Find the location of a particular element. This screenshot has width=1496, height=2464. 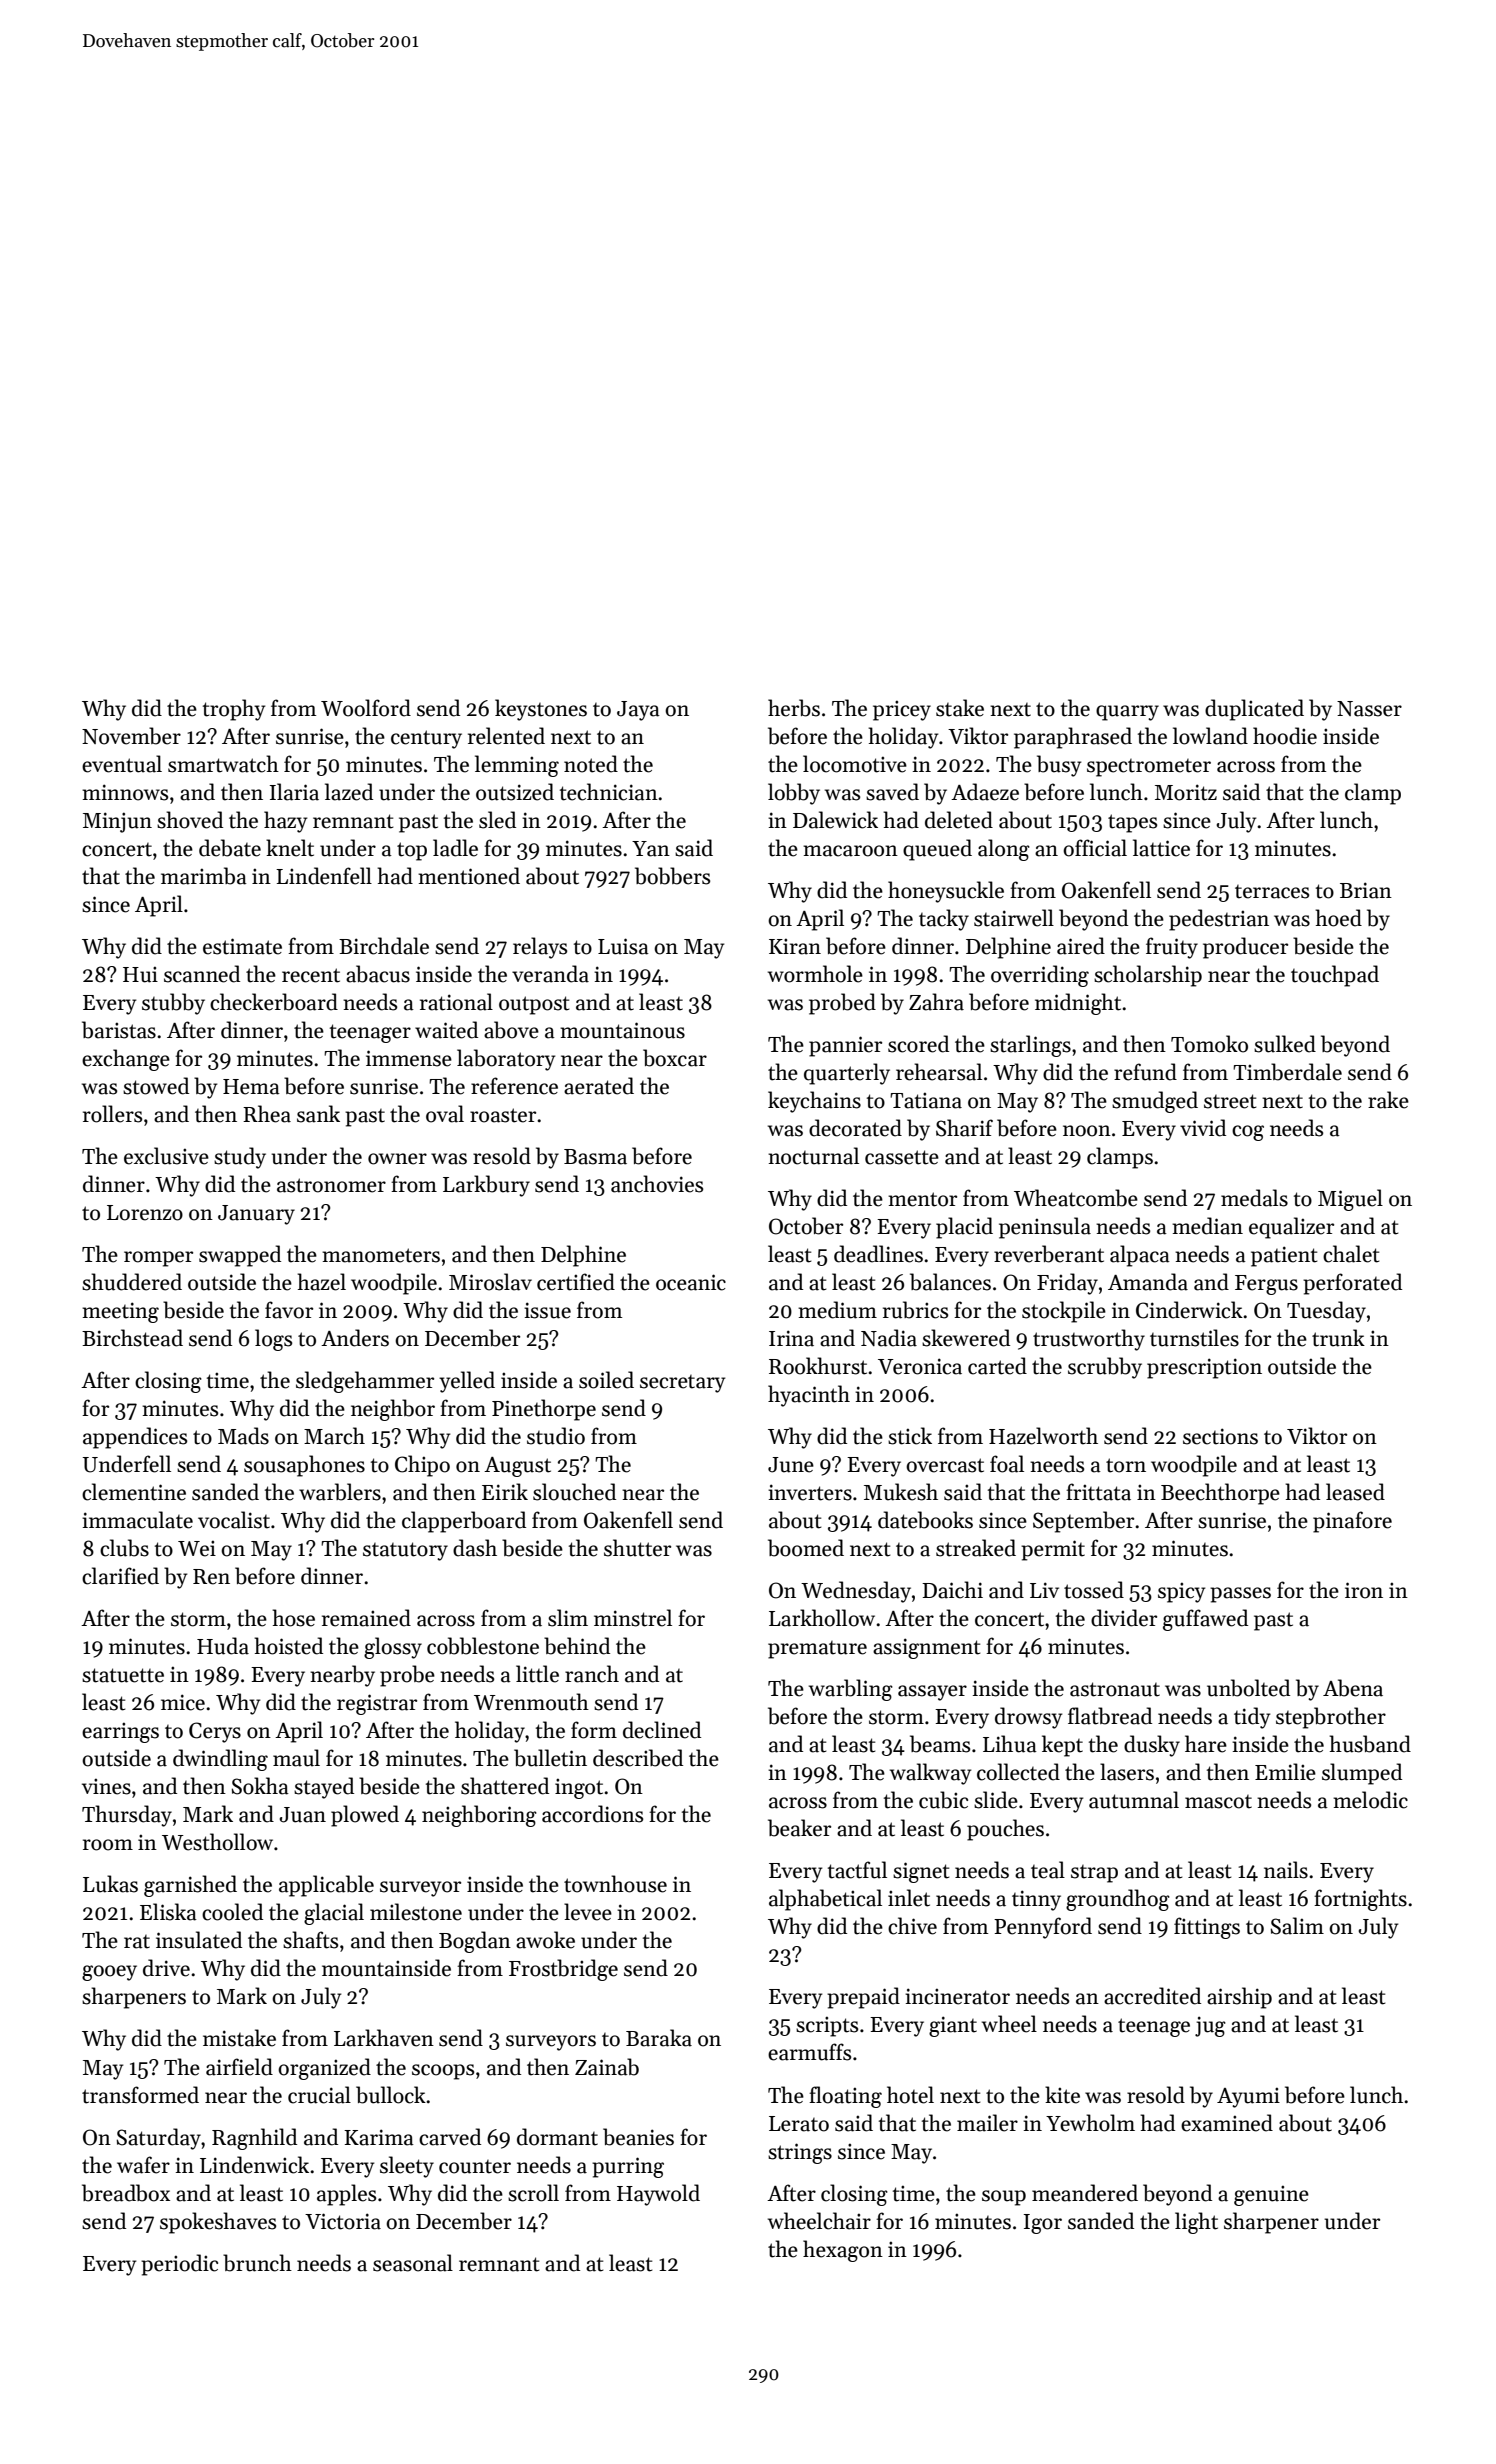

tactful is located at coordinates (857, 1870).
